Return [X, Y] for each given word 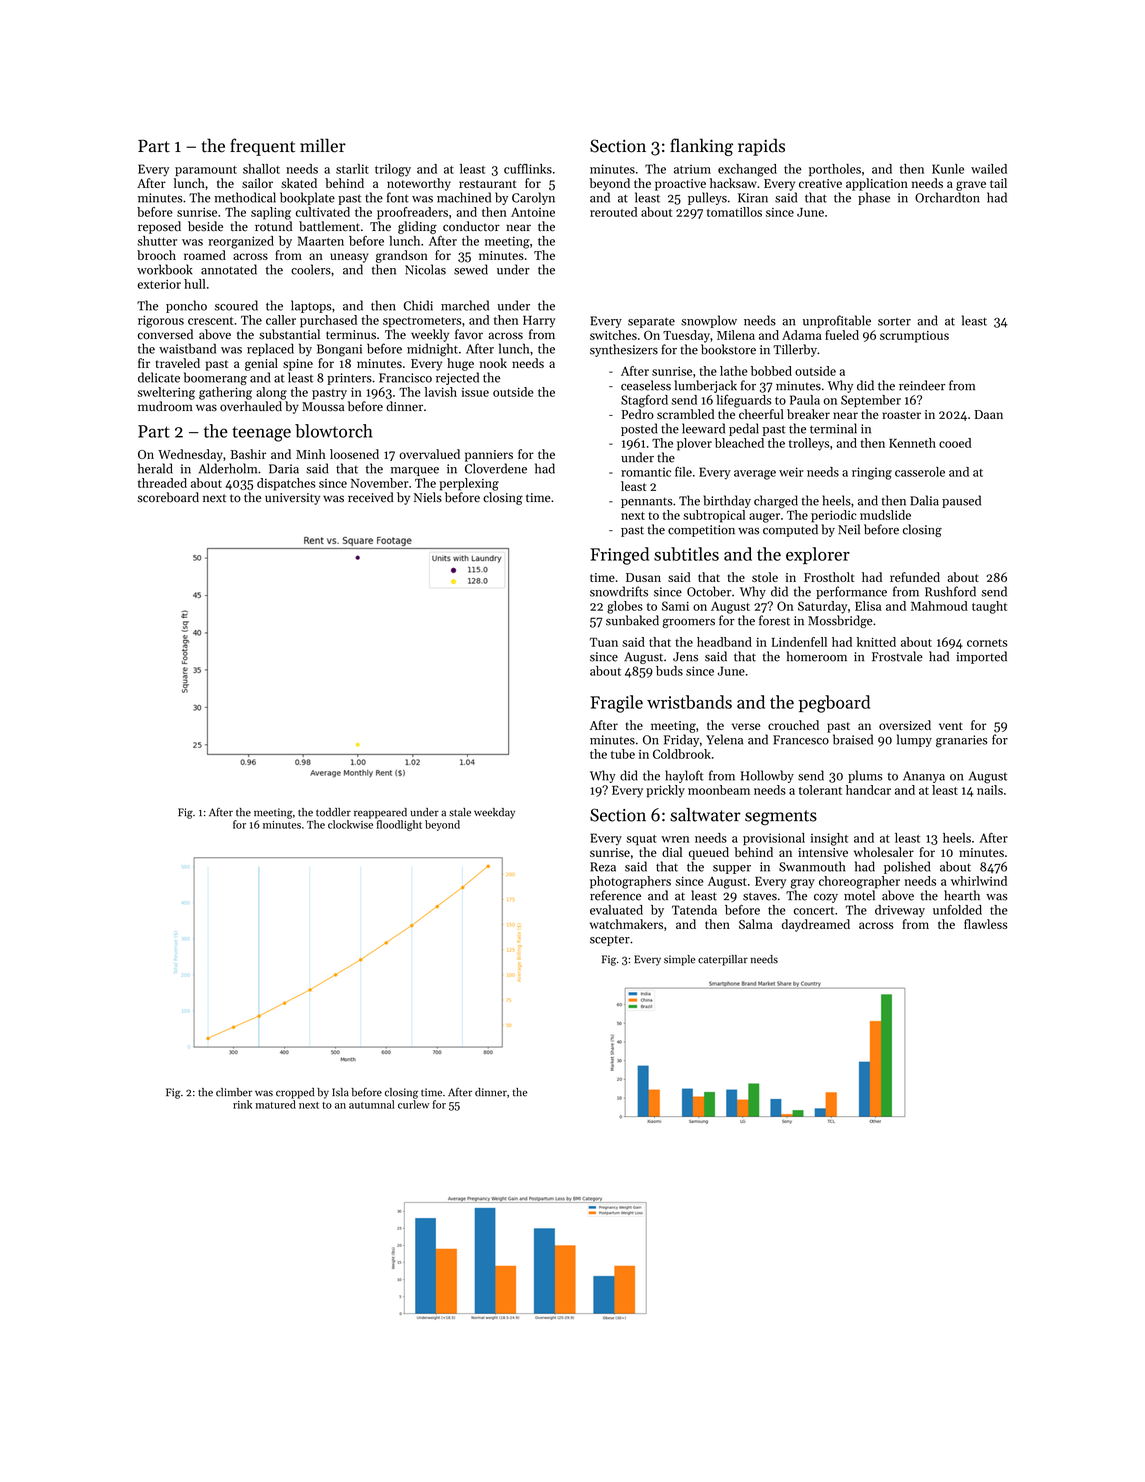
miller [323, 145]
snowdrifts [619, 591]
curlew [413, 1104]
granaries [962, 741]
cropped [295, 1093]
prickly [665, 791]
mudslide [885, 515]
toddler [333, 812]
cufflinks [528, 169]
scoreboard [168, 497]
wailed [989, 169]
